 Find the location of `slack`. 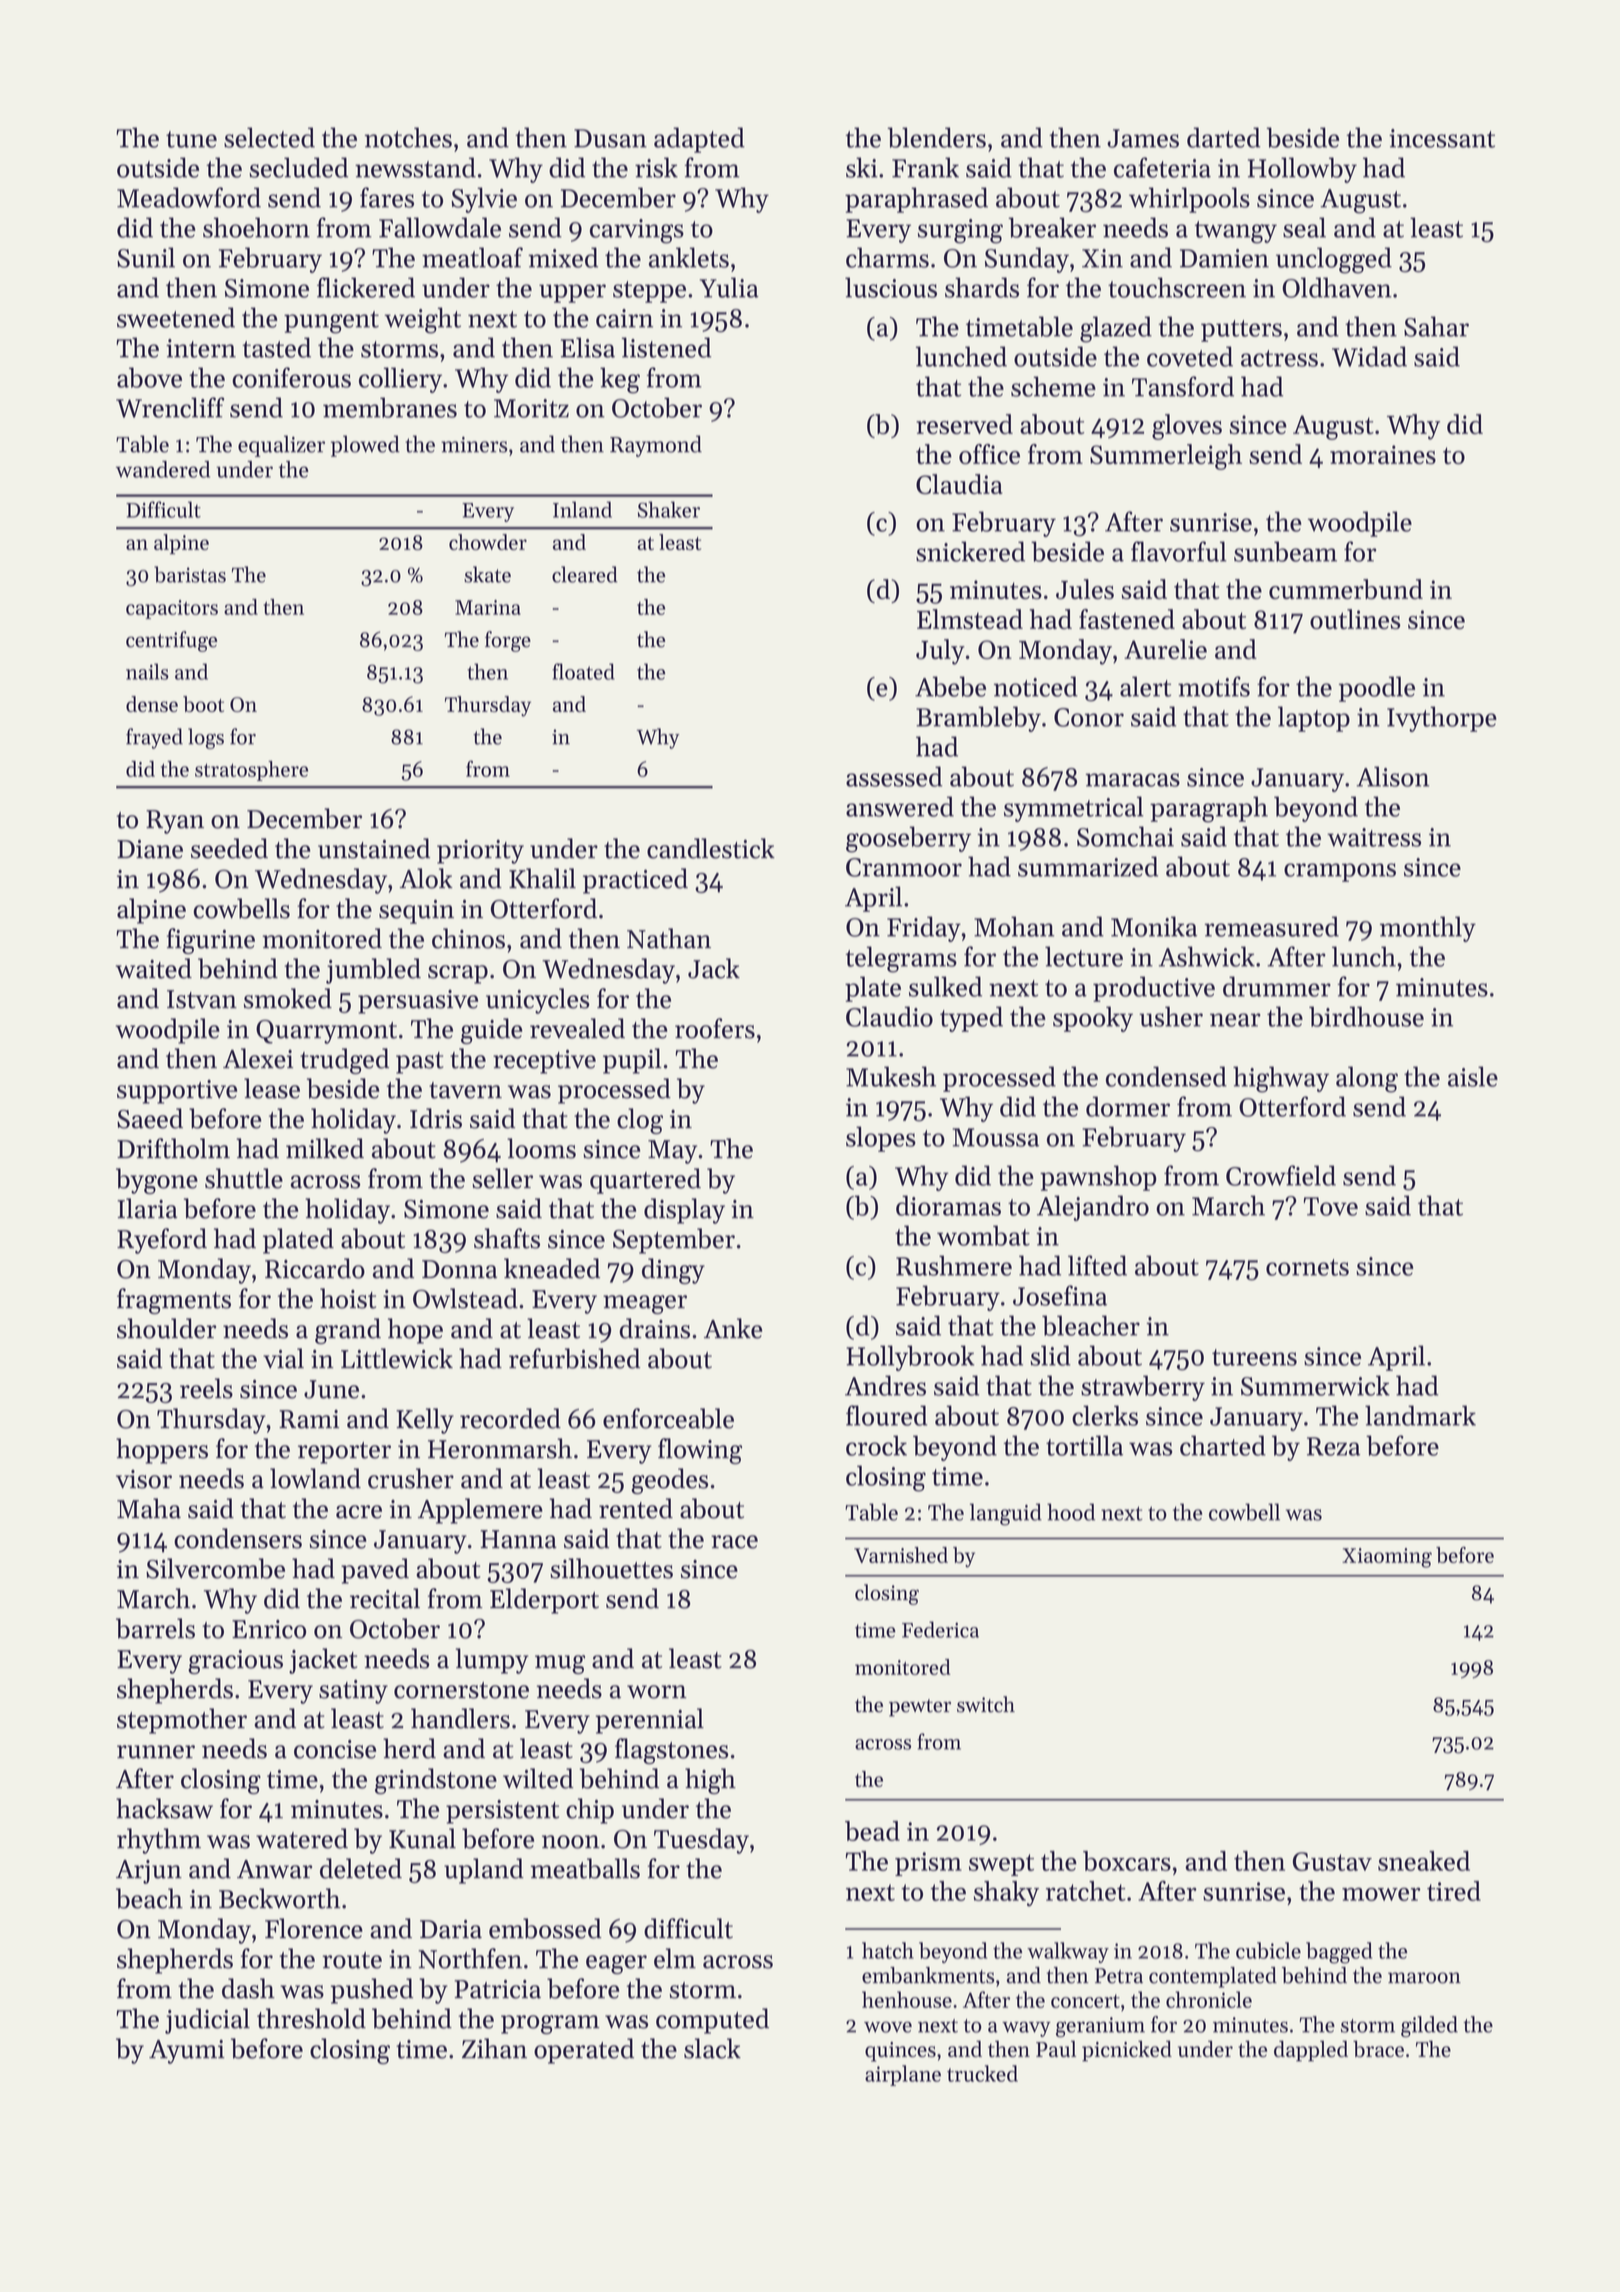

slack is located at coordinates (712, 2048).
